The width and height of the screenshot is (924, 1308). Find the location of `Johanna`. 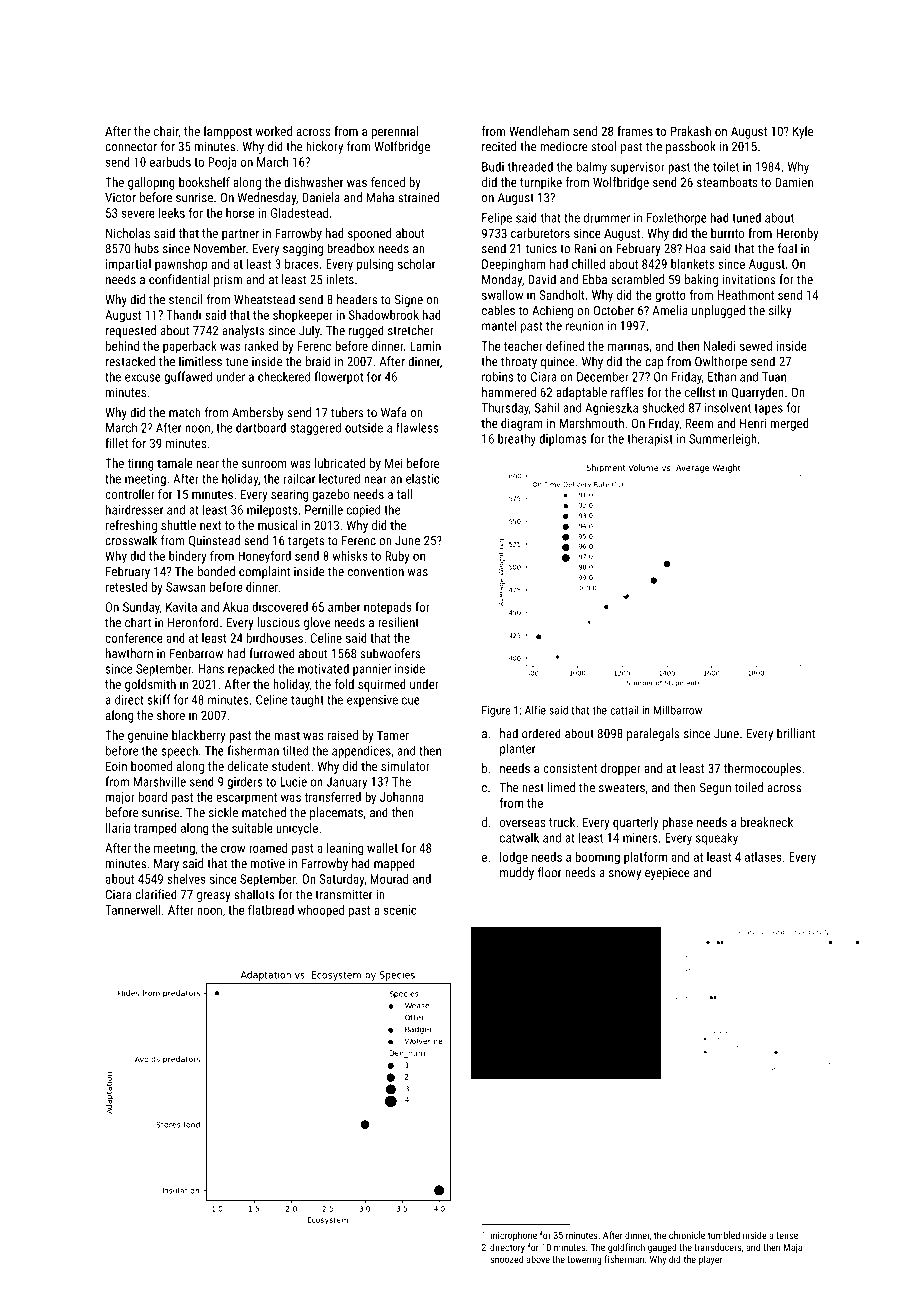

Johanna is located at coordinates (402, 797).
